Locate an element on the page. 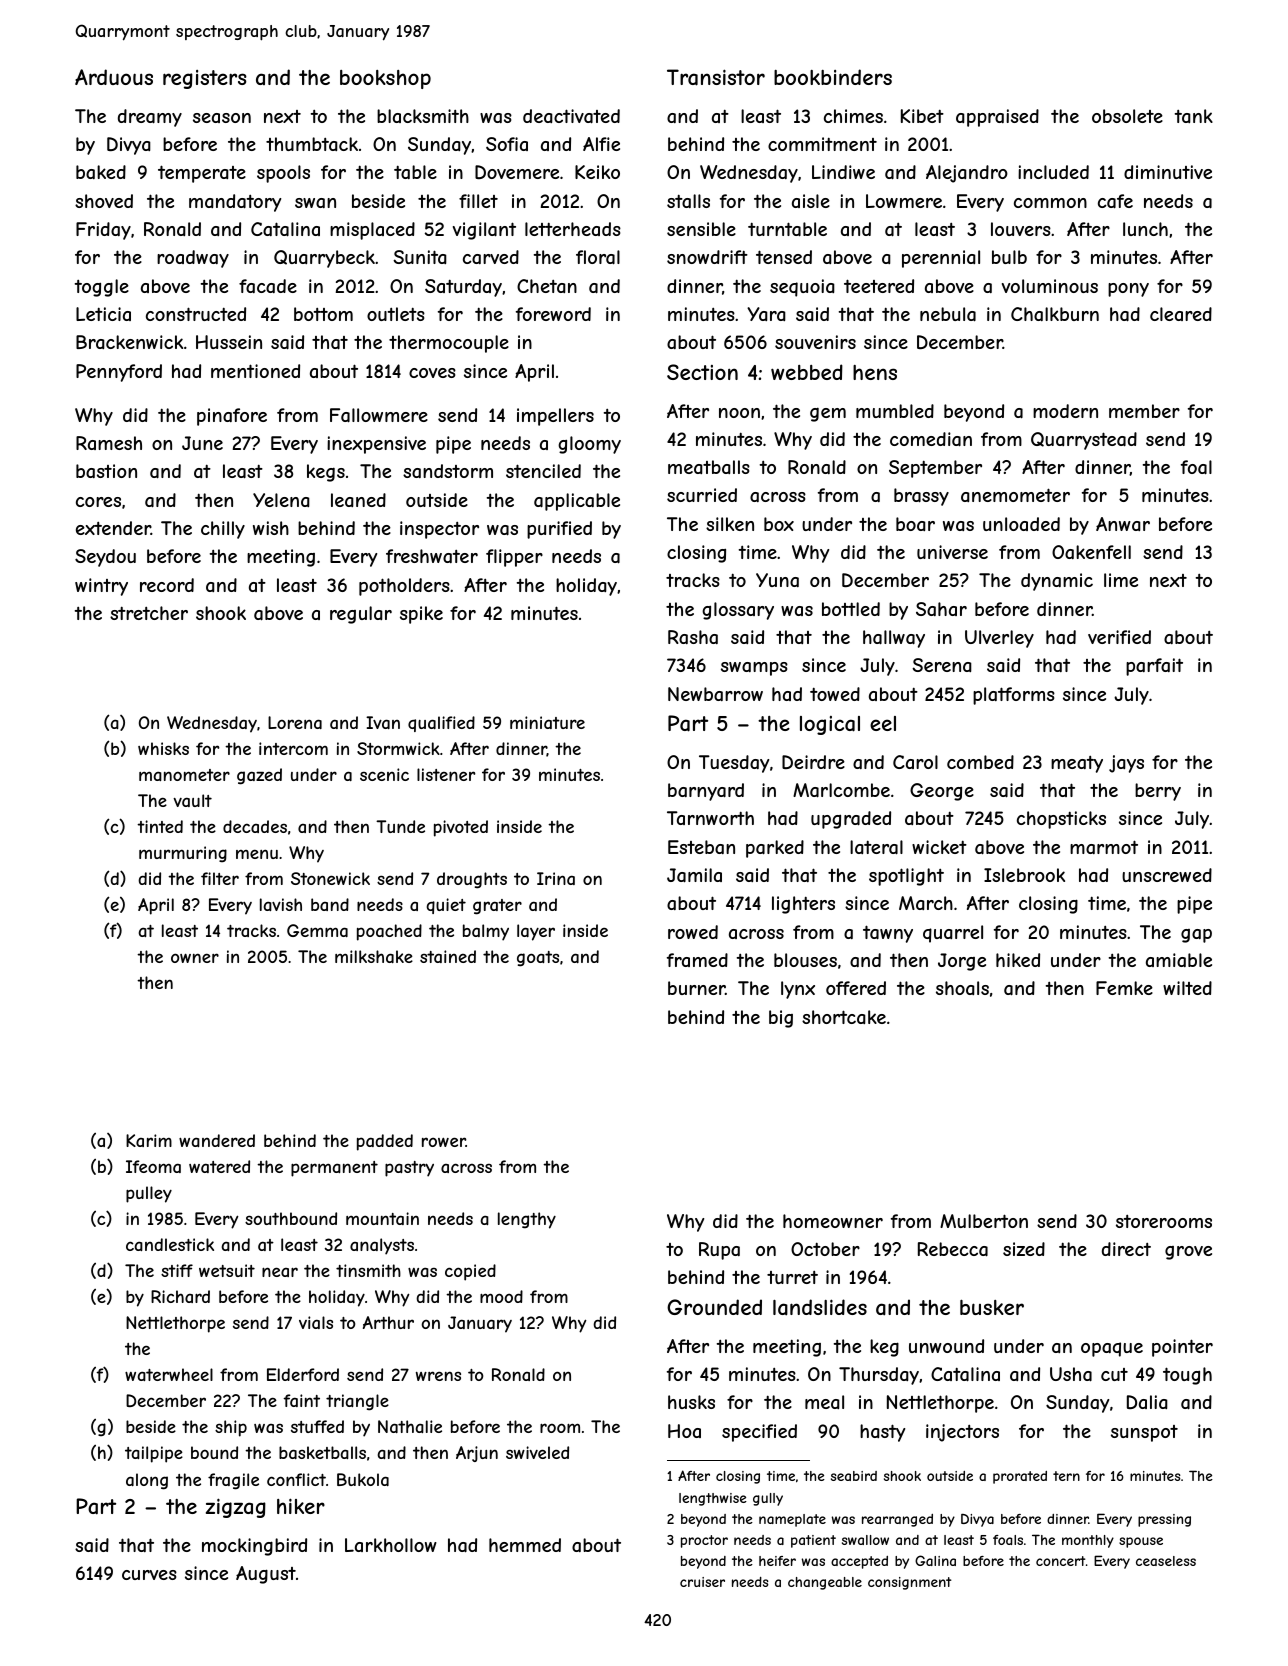 This image has width=1288, height=1666. brassy is located at coordinates (921, 497).
